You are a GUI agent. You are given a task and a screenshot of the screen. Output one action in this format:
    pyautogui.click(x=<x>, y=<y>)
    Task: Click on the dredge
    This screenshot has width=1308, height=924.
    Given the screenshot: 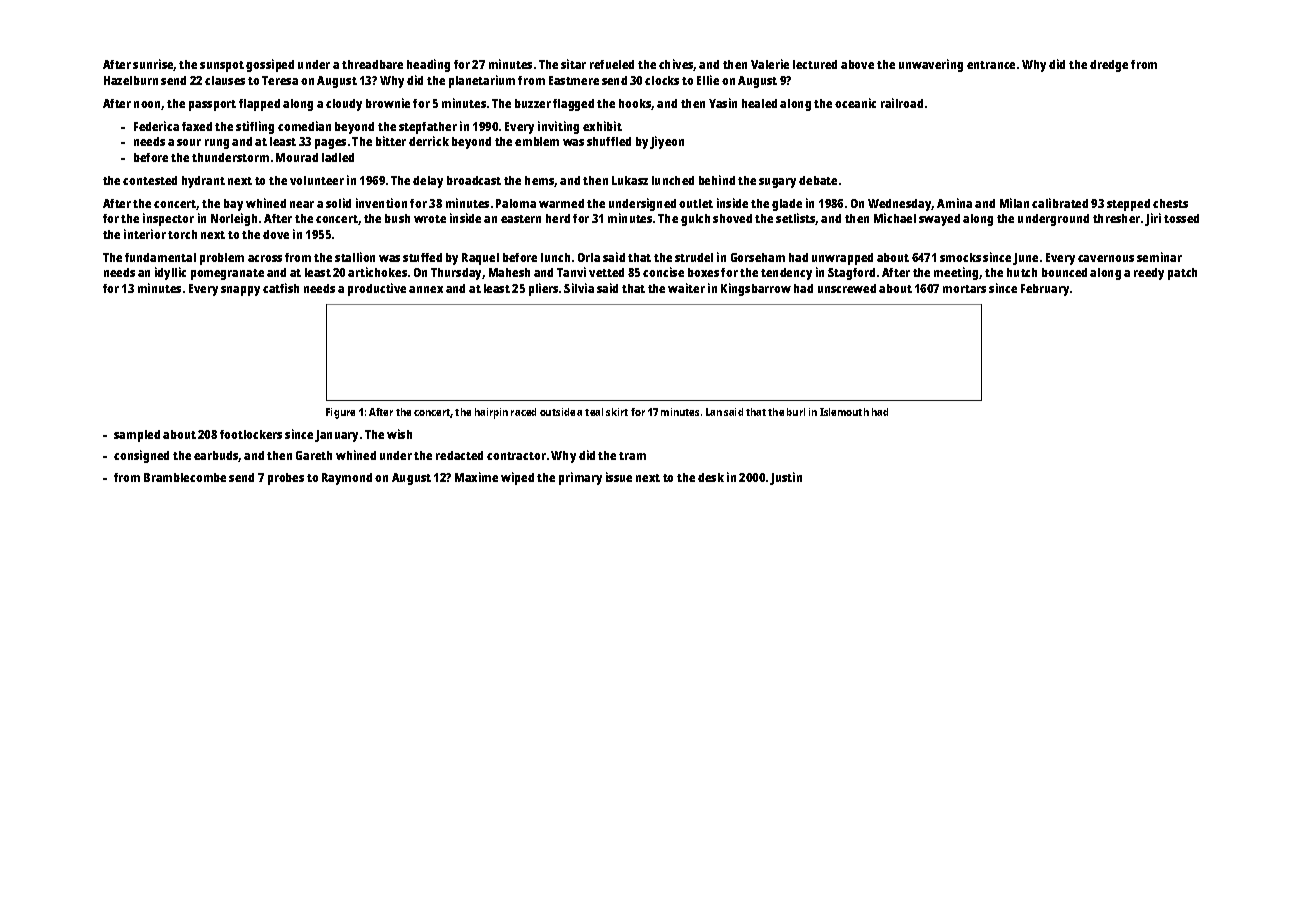 What is the action you would take?
    pyautogui.click(x=1109, y=66)
